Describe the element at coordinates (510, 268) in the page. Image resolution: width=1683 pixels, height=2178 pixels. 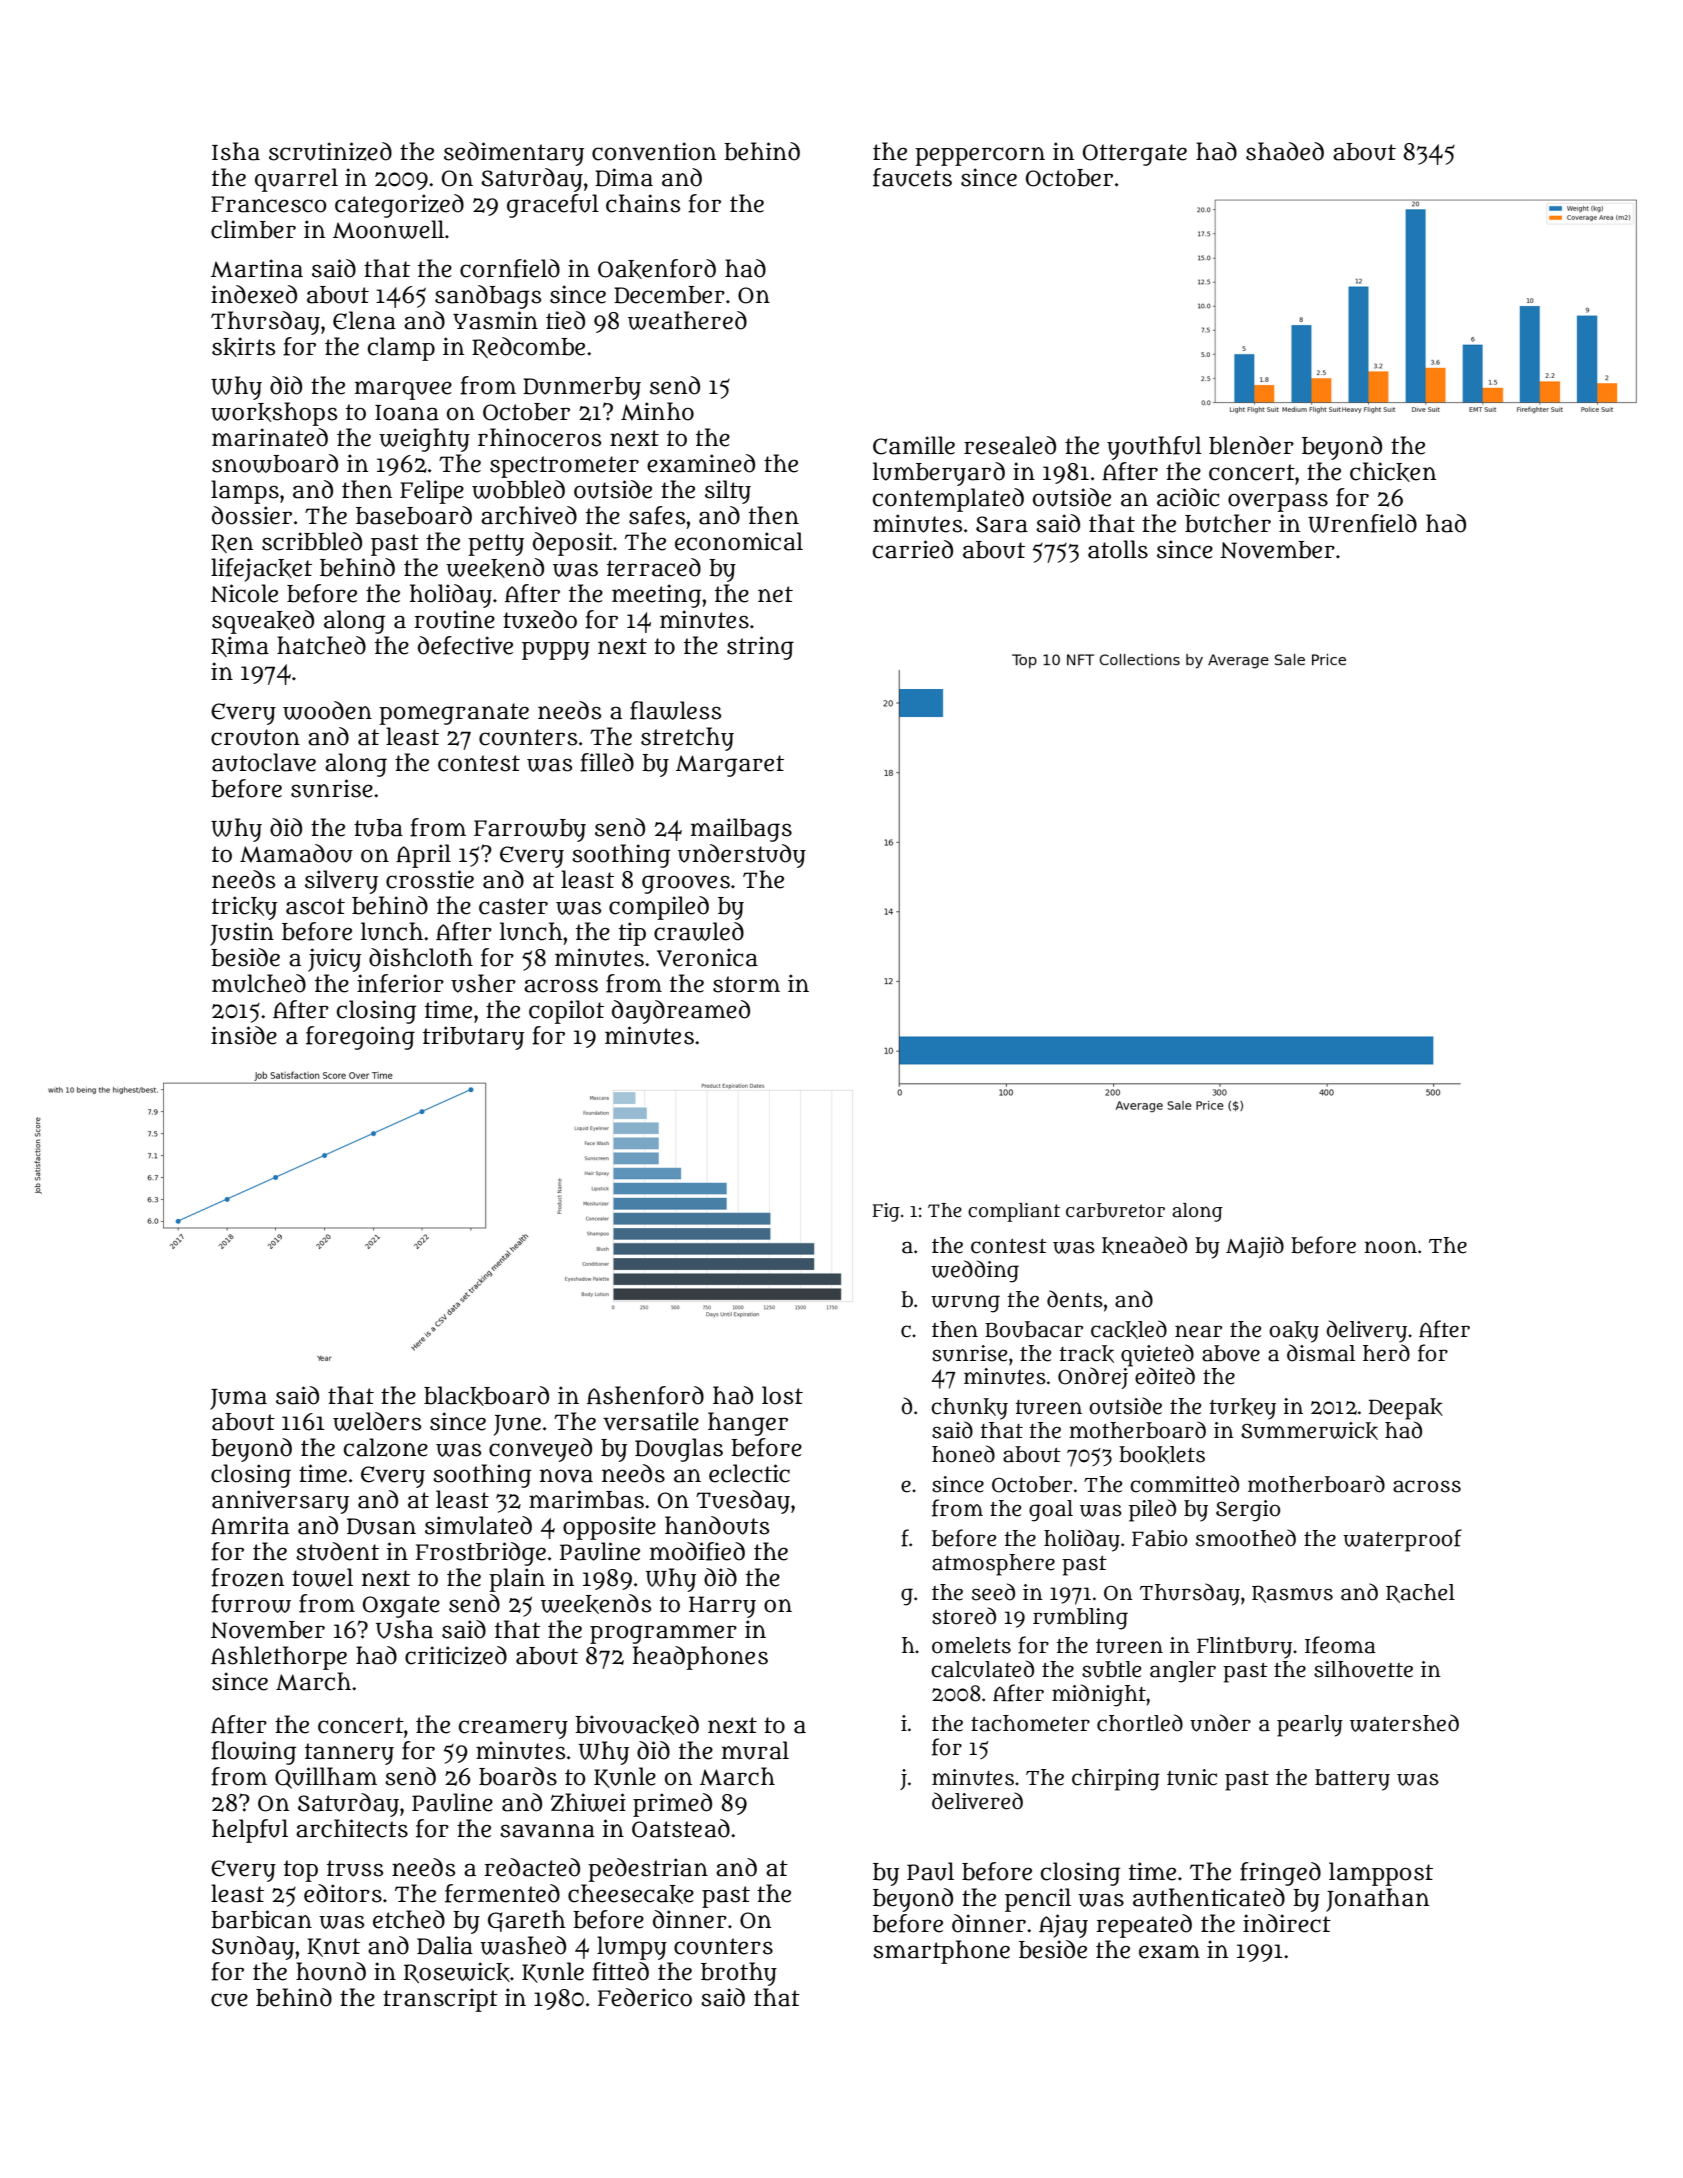
I see `cornfield` at that location.
